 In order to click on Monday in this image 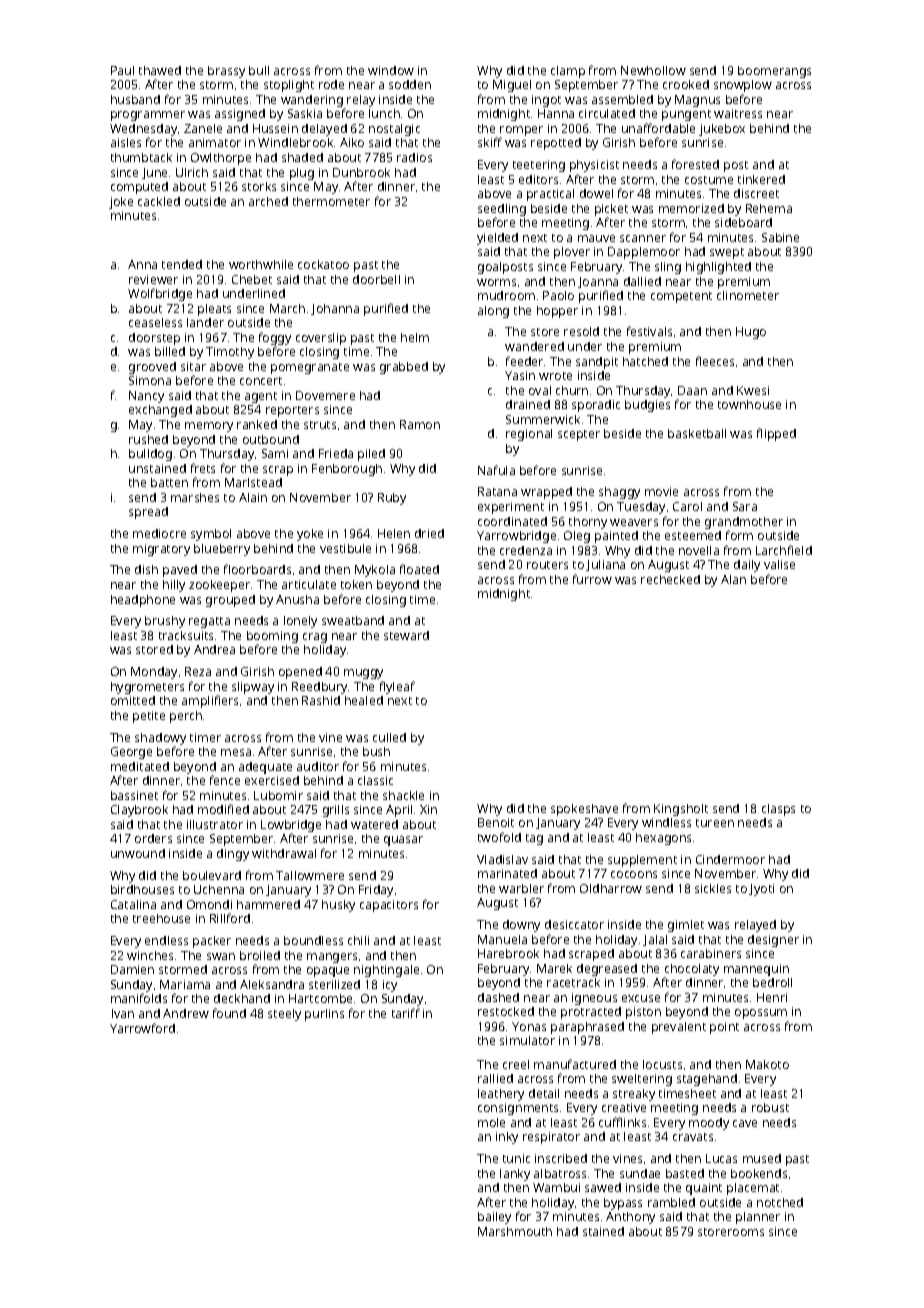, I will do `click(154, 673)`.
